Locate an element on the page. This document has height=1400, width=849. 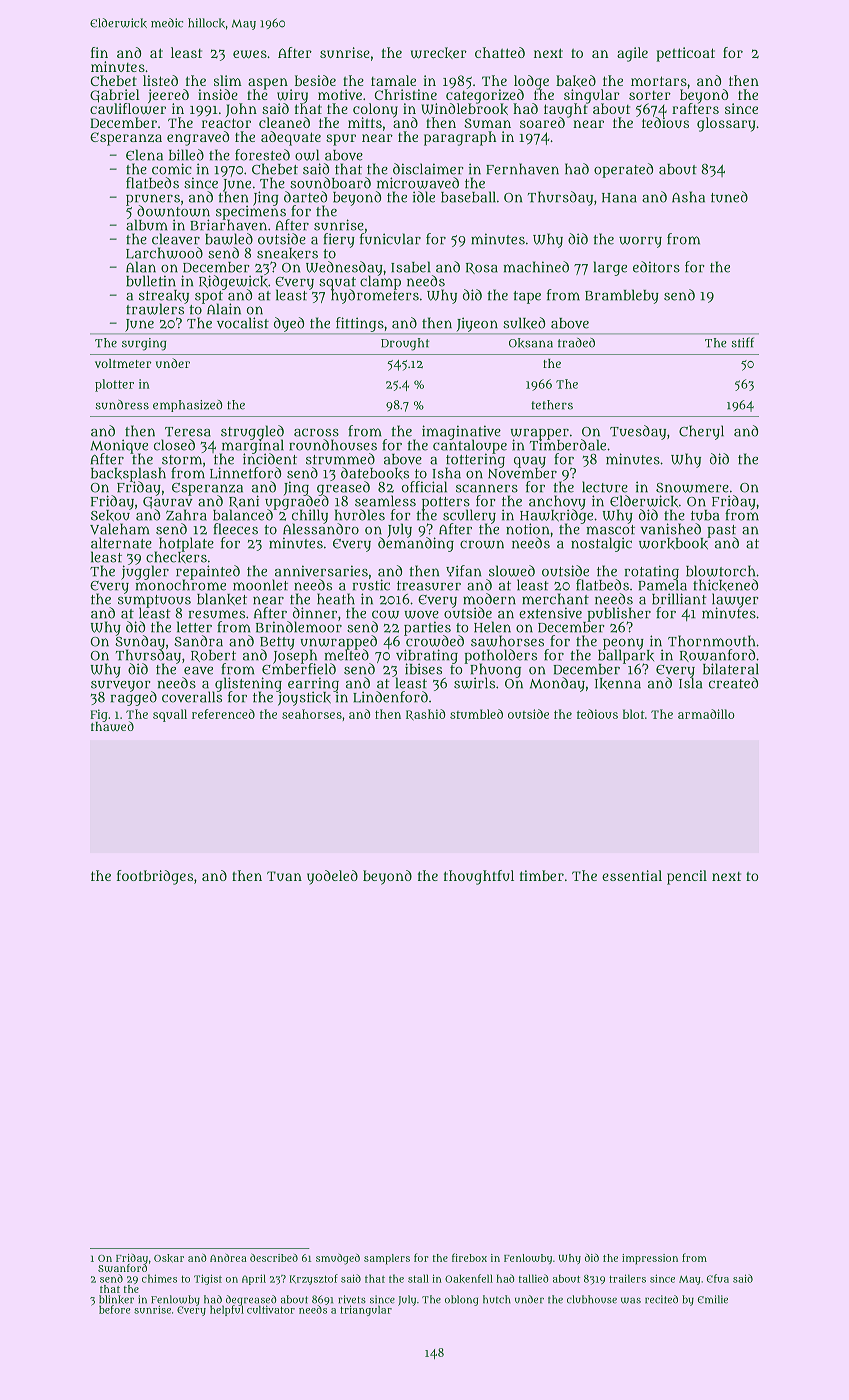
wrecker is located at coordinates (439, 53).
